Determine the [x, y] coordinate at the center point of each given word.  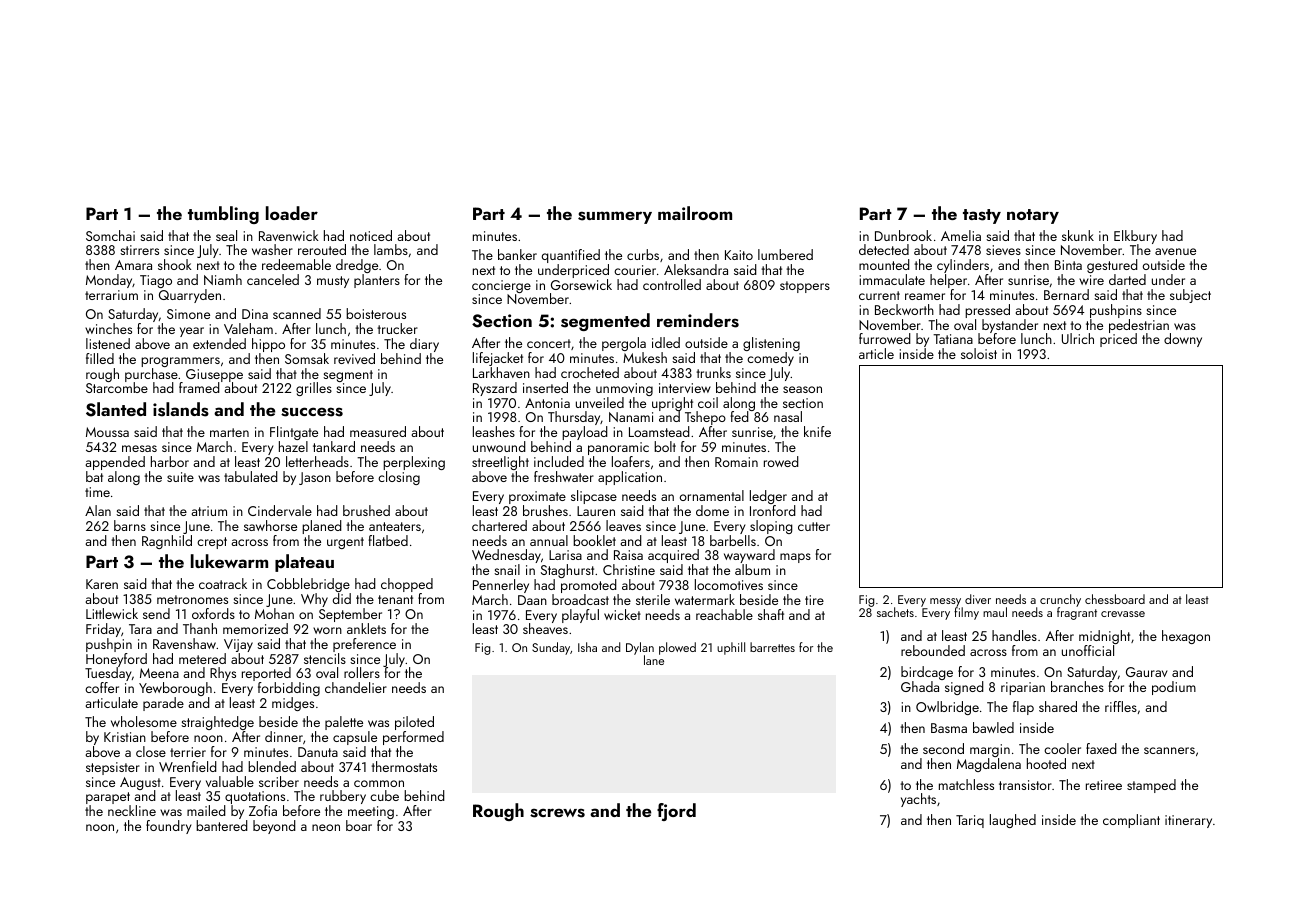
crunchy [1060, 600]
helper [948, 281]
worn [327, 630]
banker [517, 254]
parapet [108, 798]
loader [292, 213]
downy [1183, 340]
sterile [653, 599]
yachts [918, 800]
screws [557, 813]
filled [100, 358]
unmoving [624, 389]
